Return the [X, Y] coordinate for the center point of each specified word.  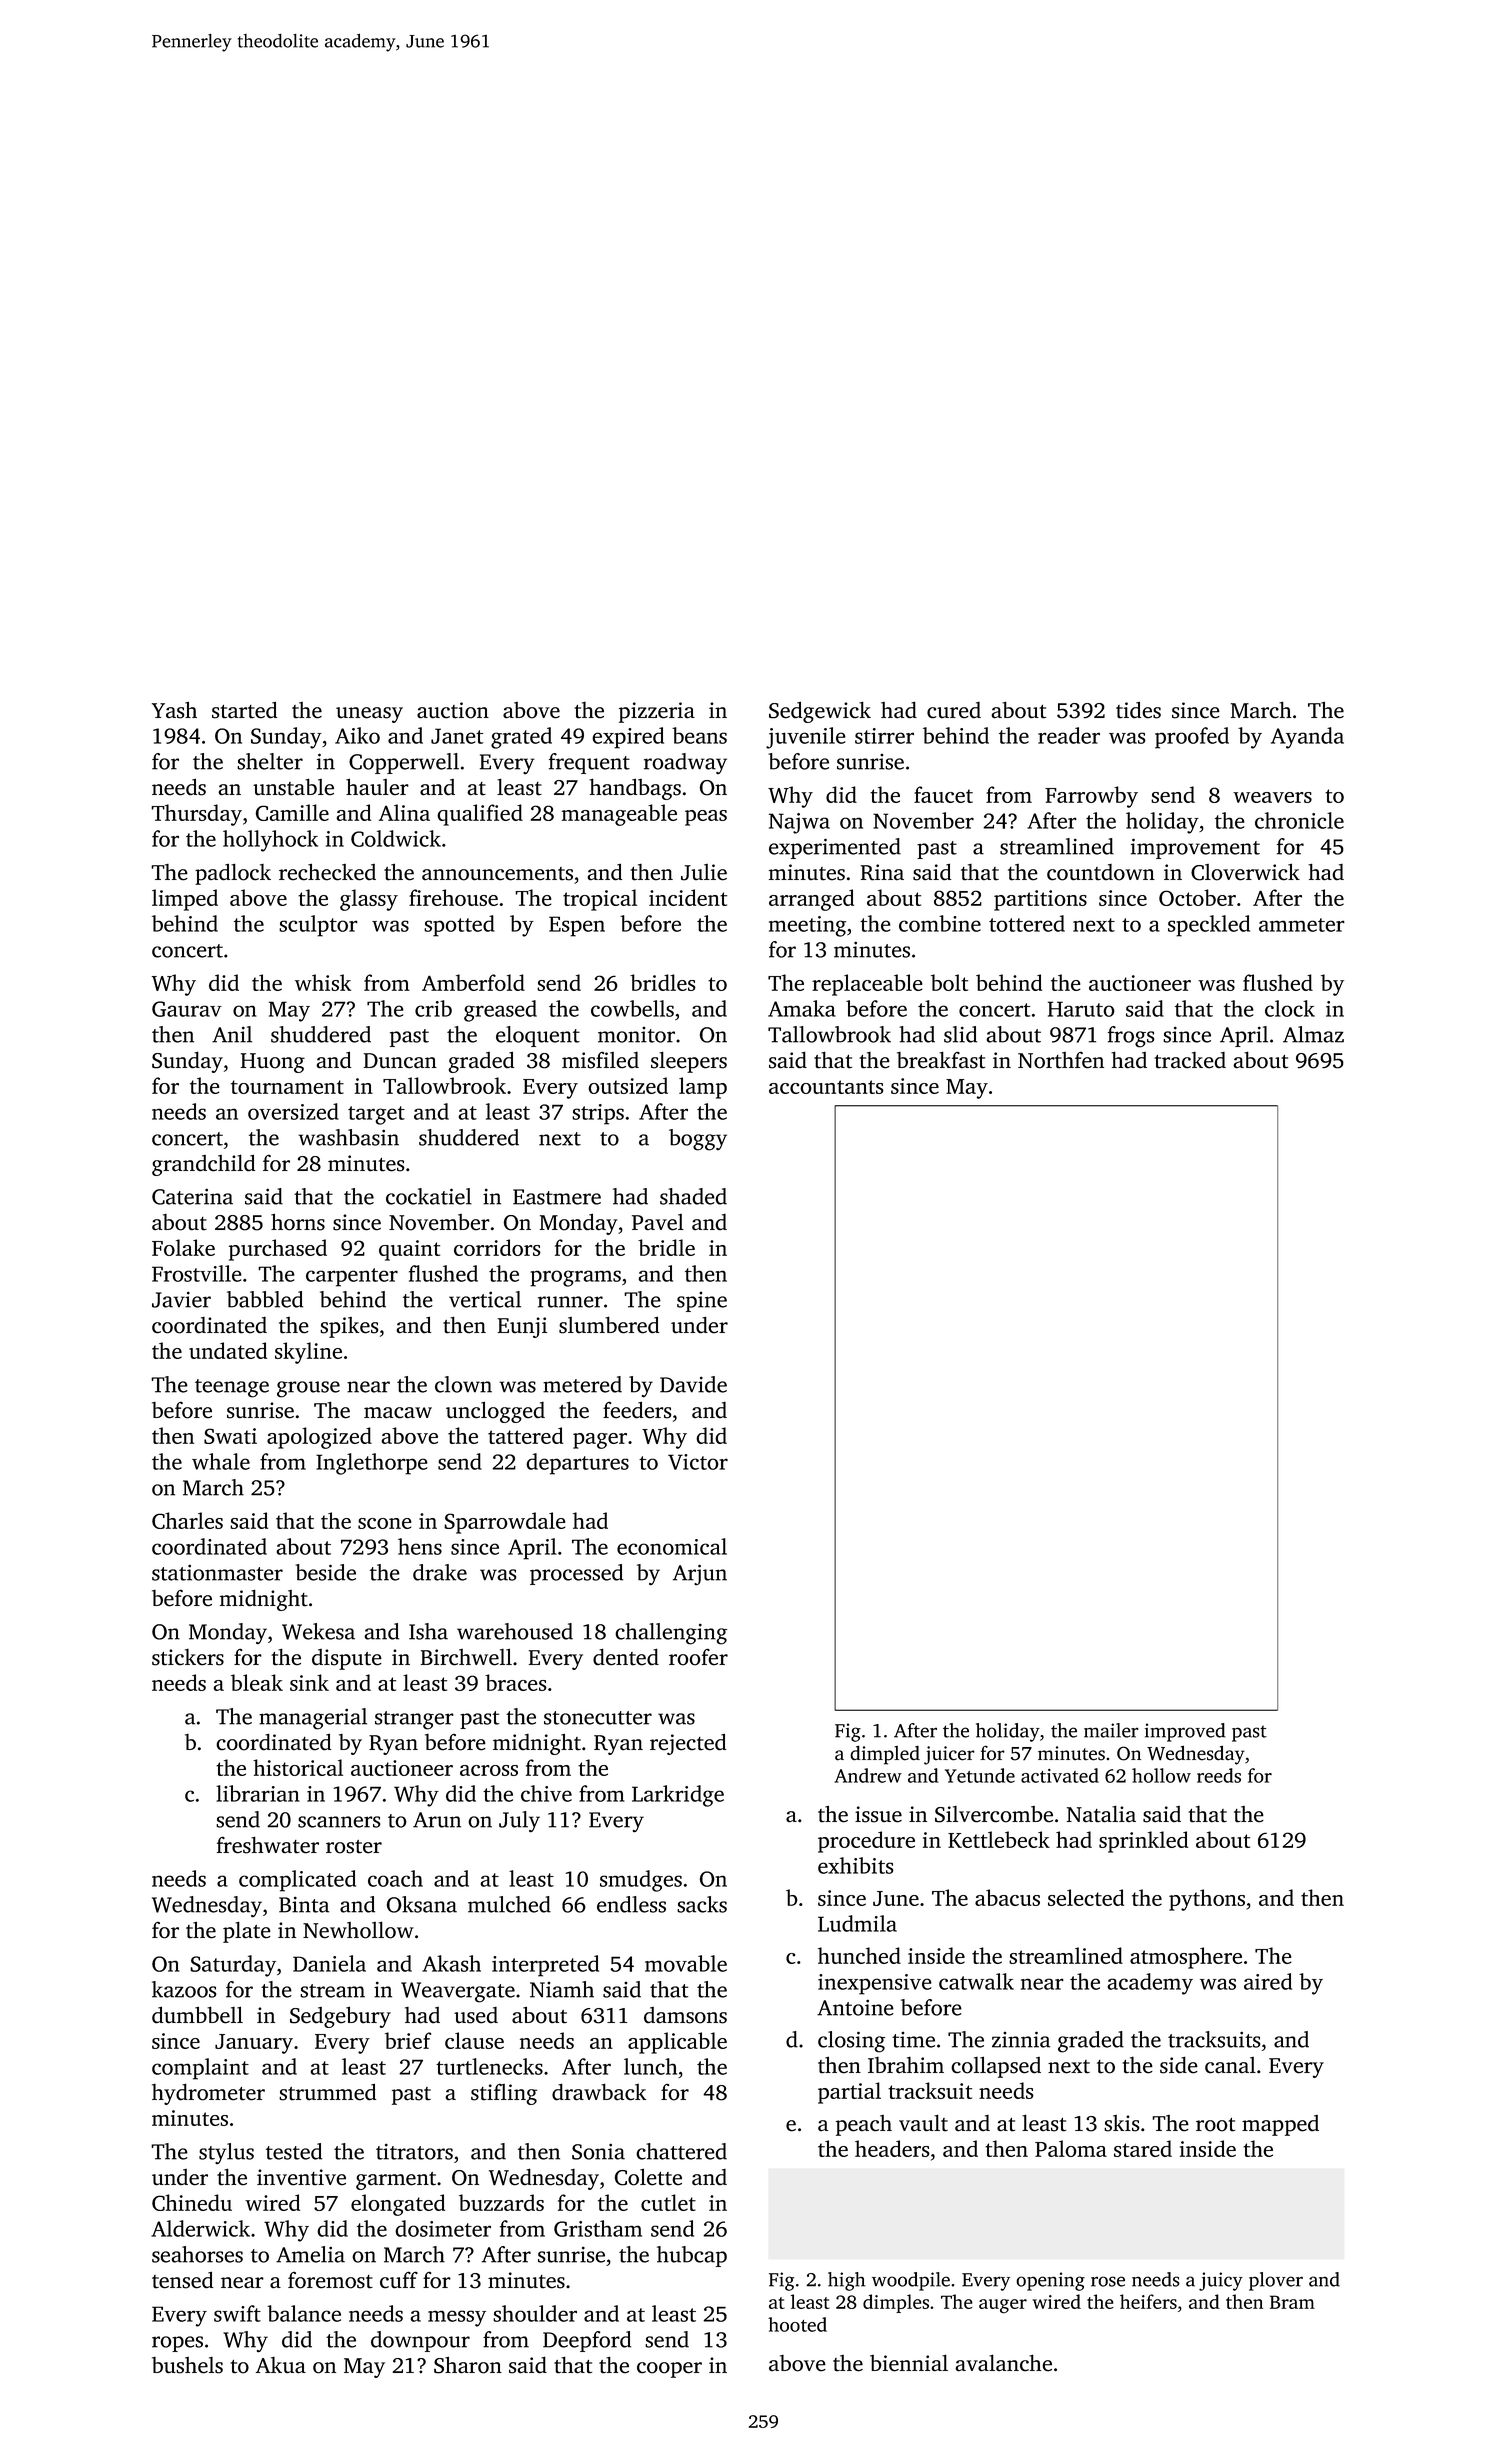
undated [228, 1350]
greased [500, 1011]
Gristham [598, 2228]
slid [960, 1034]
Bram [1292, 2302]
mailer [1111, 1730]
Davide [693, 1384]
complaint [200, 2069]
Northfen [1061, 1060]
